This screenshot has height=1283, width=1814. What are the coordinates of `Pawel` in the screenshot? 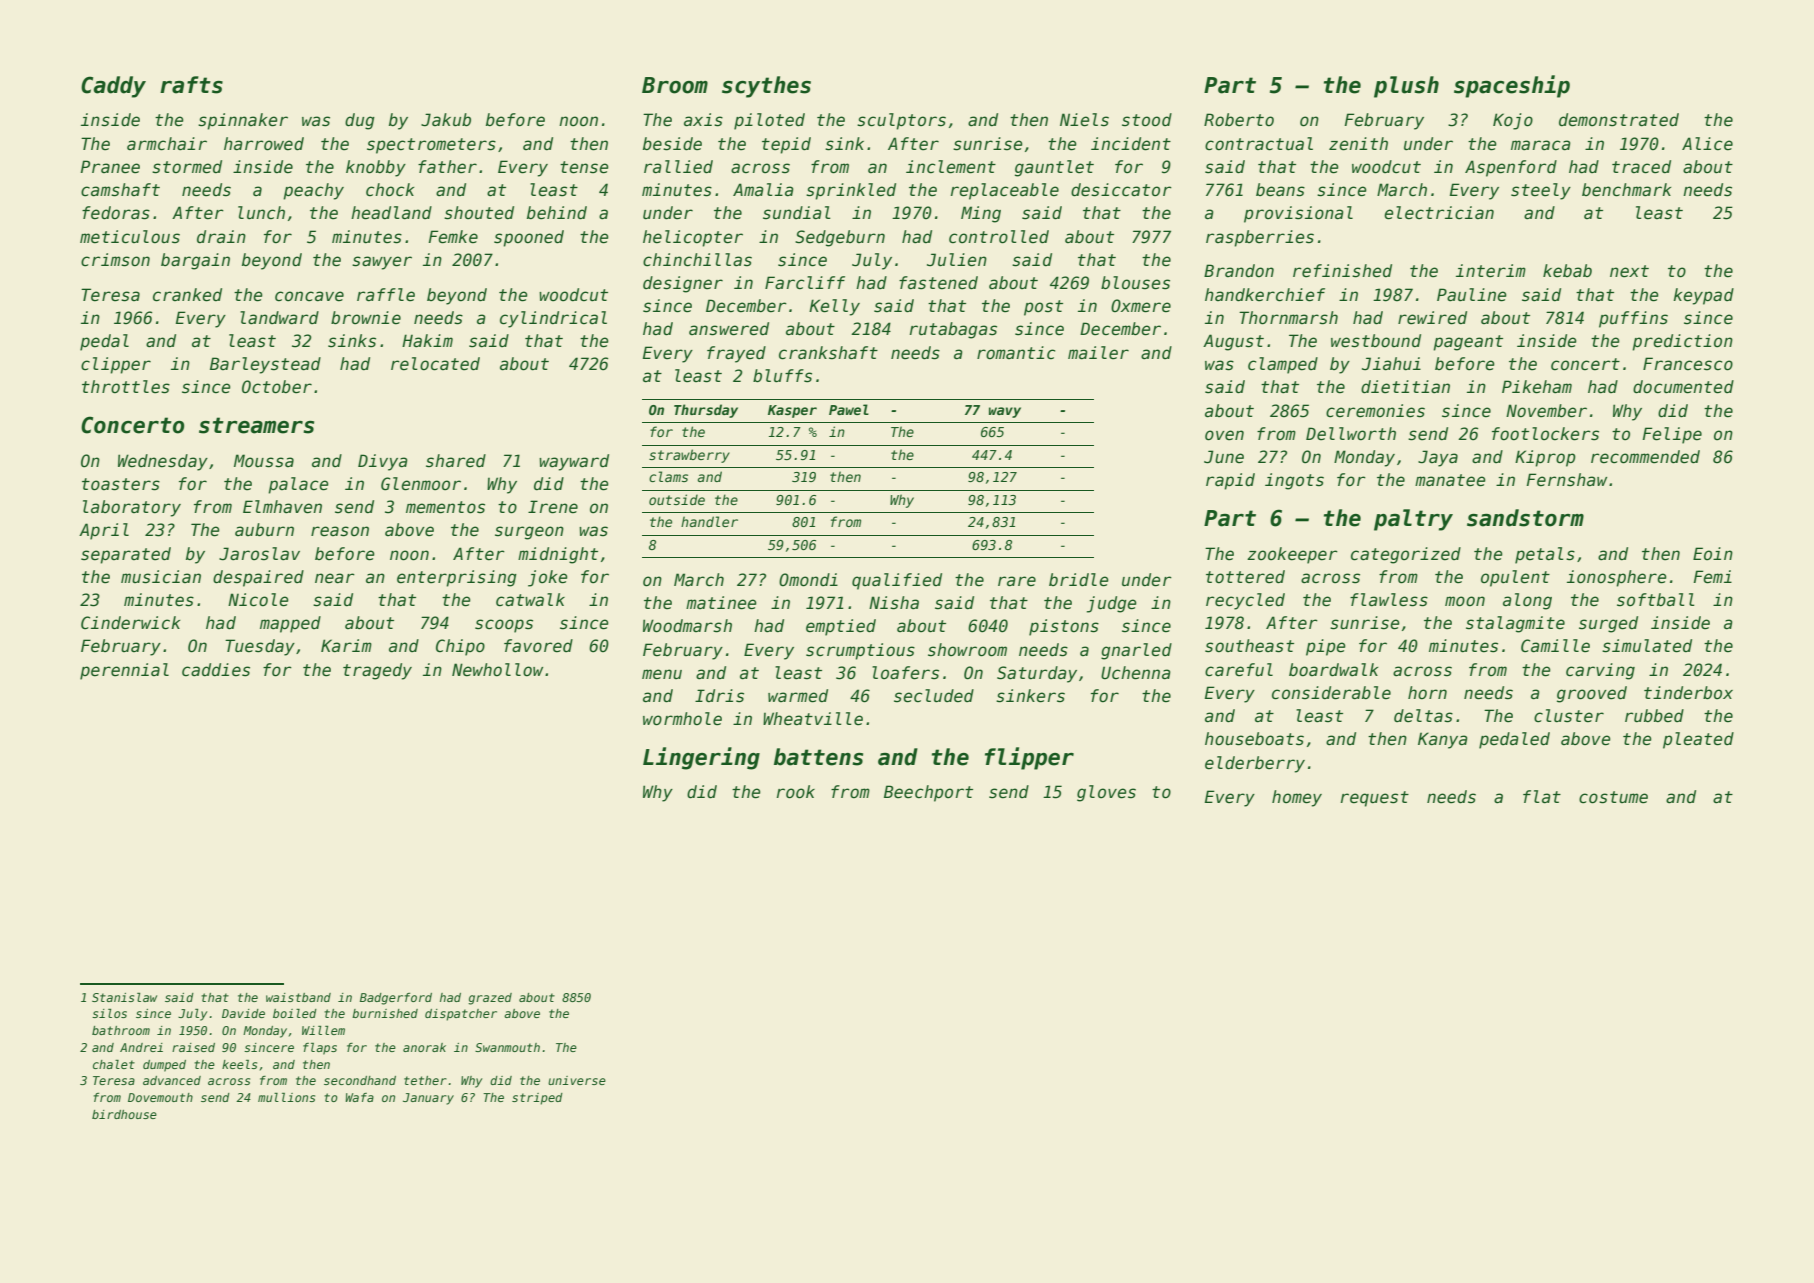 It's located at (849, 409).
